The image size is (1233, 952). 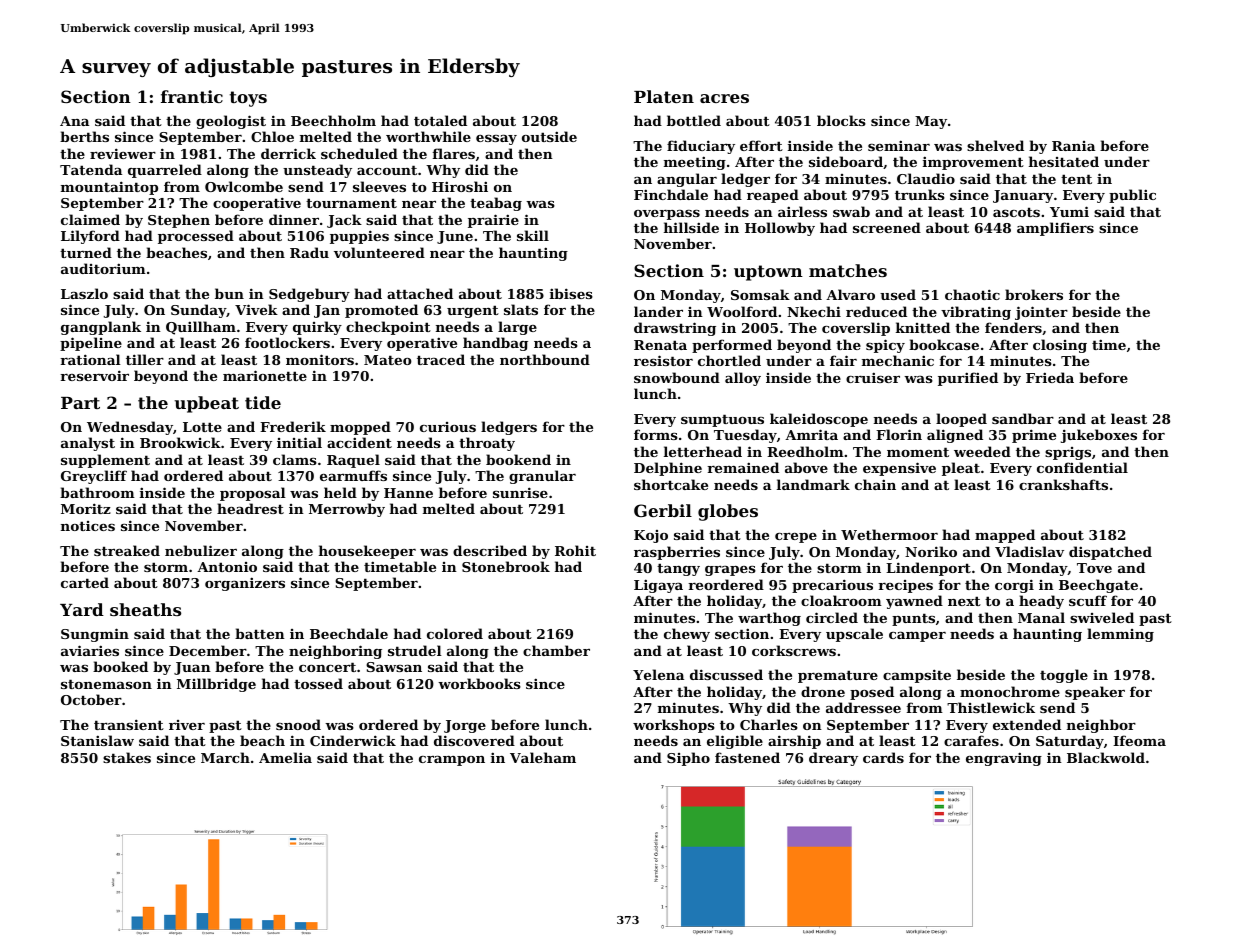 I want to click on confidential, so click(x=1082, y=467).
